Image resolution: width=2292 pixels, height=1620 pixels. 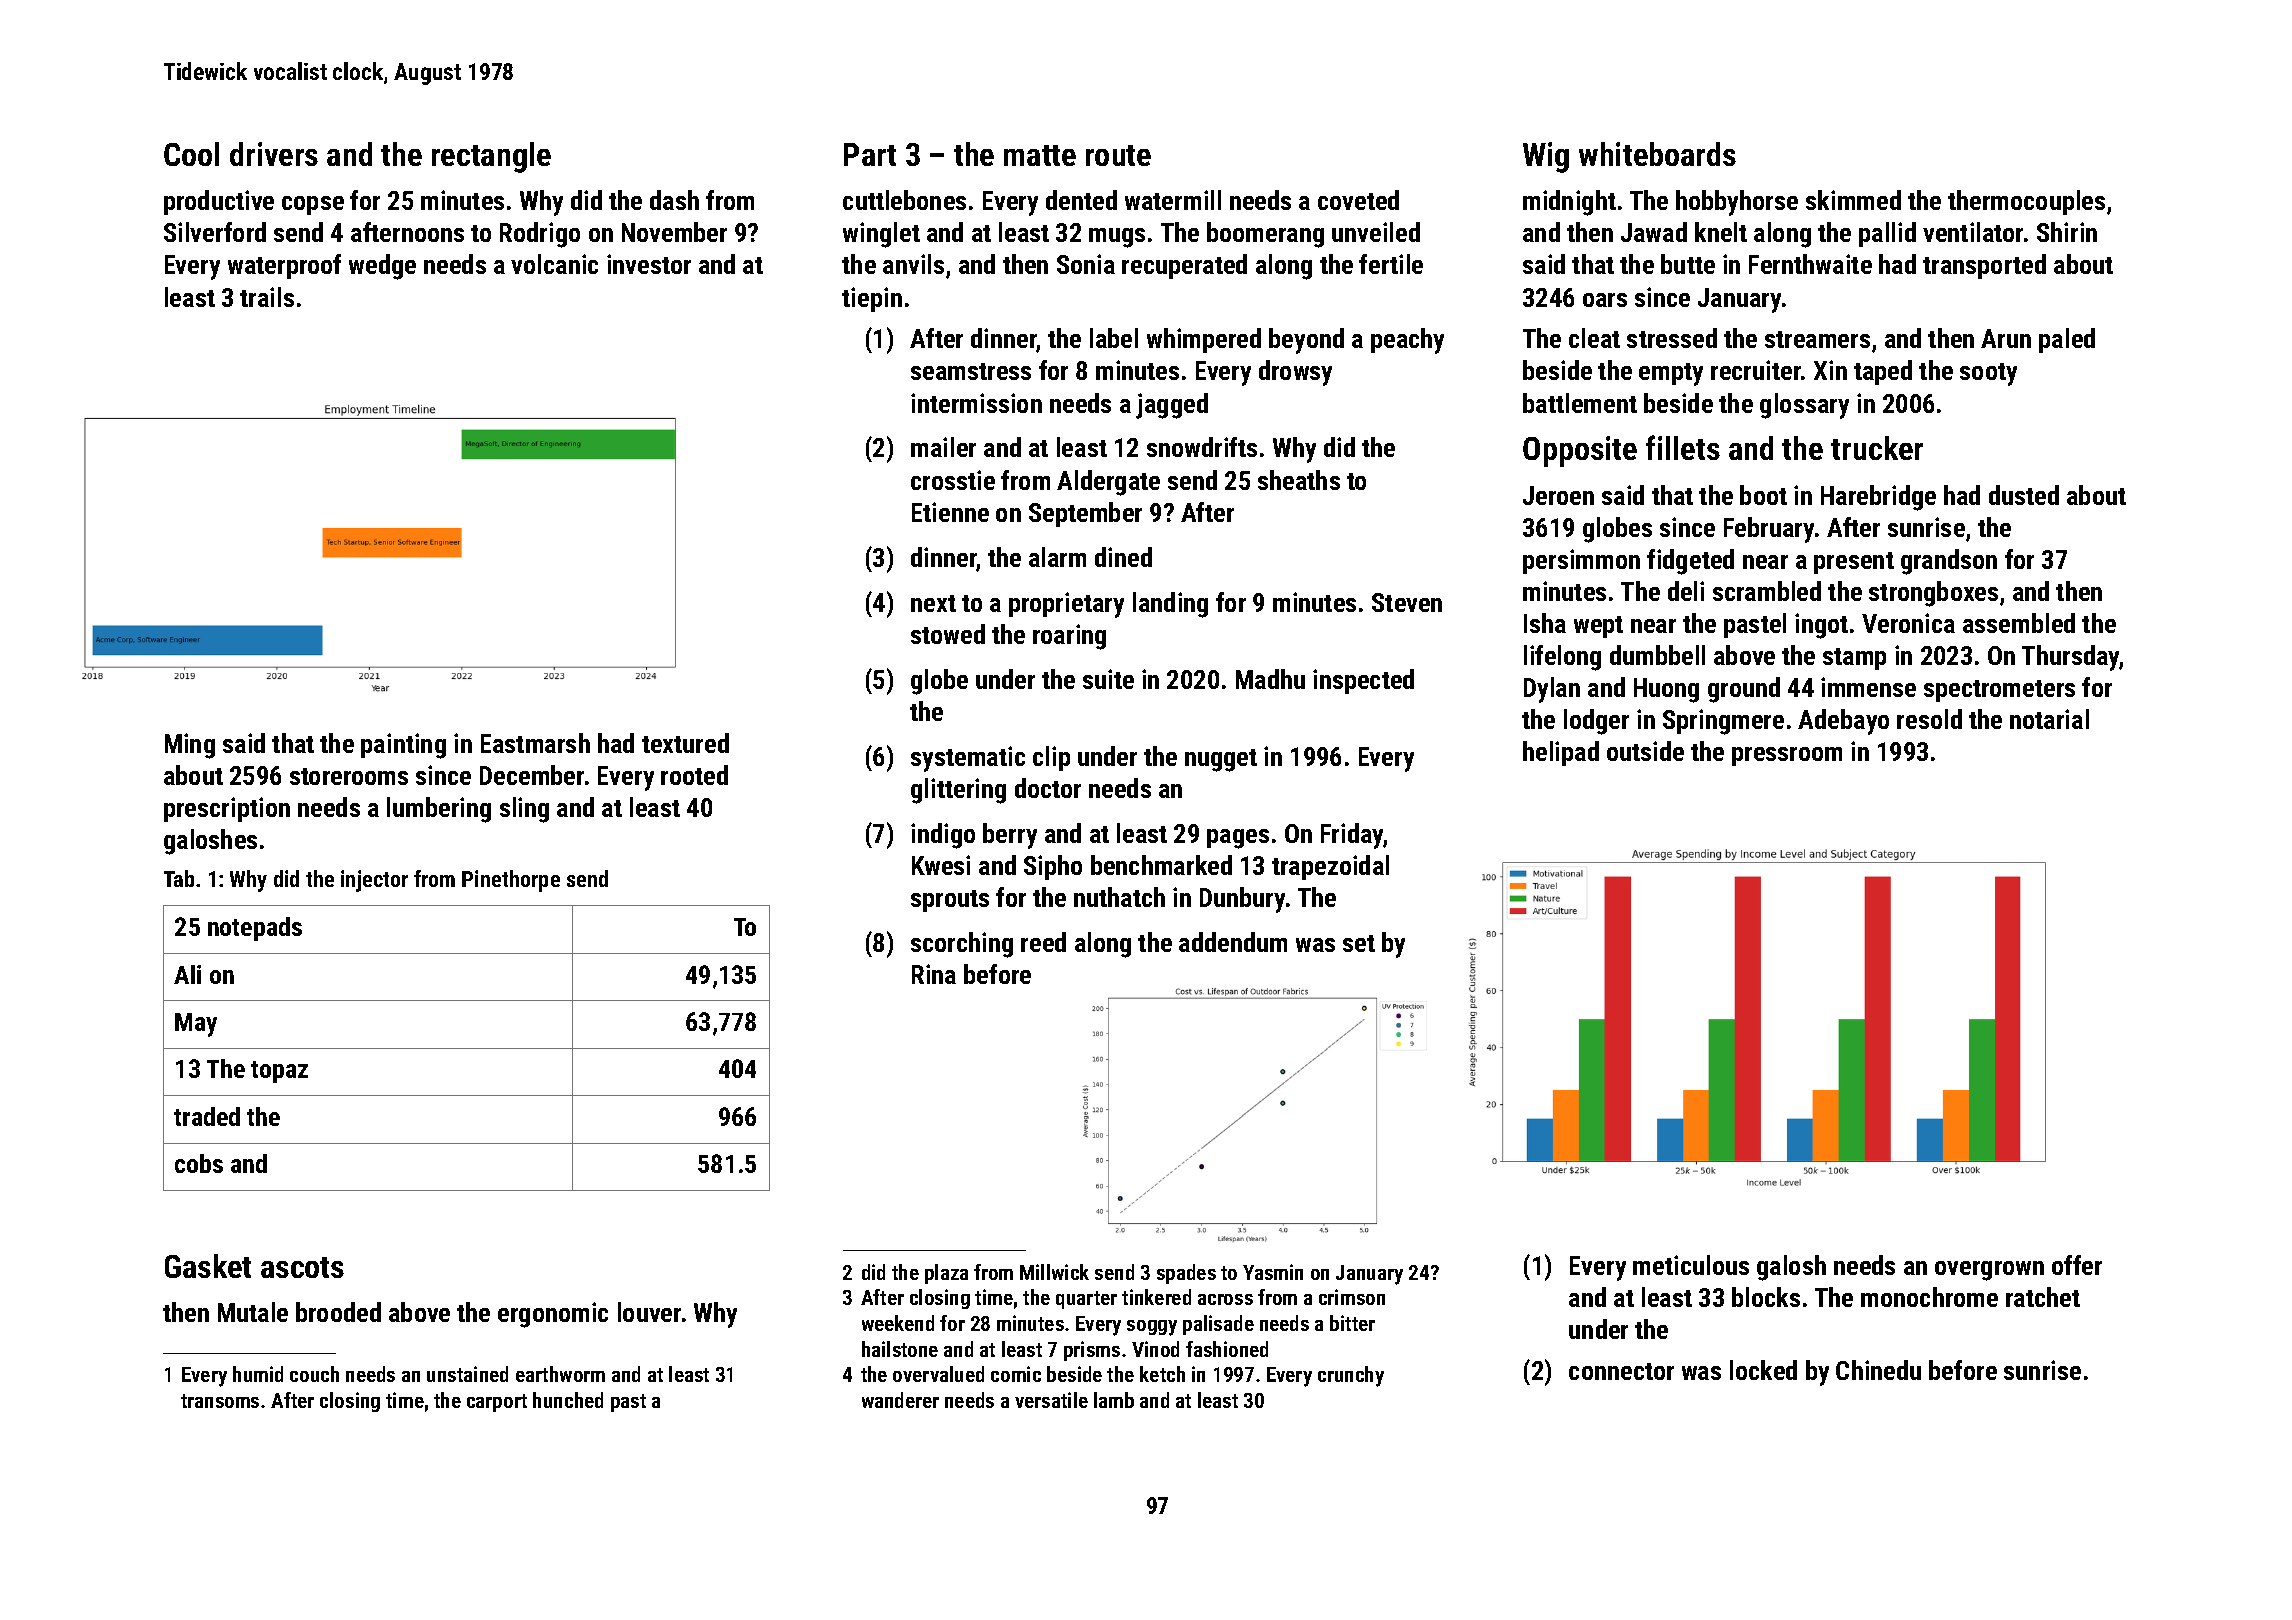 I want to click on nugget, so click(x=1221, y=760).
